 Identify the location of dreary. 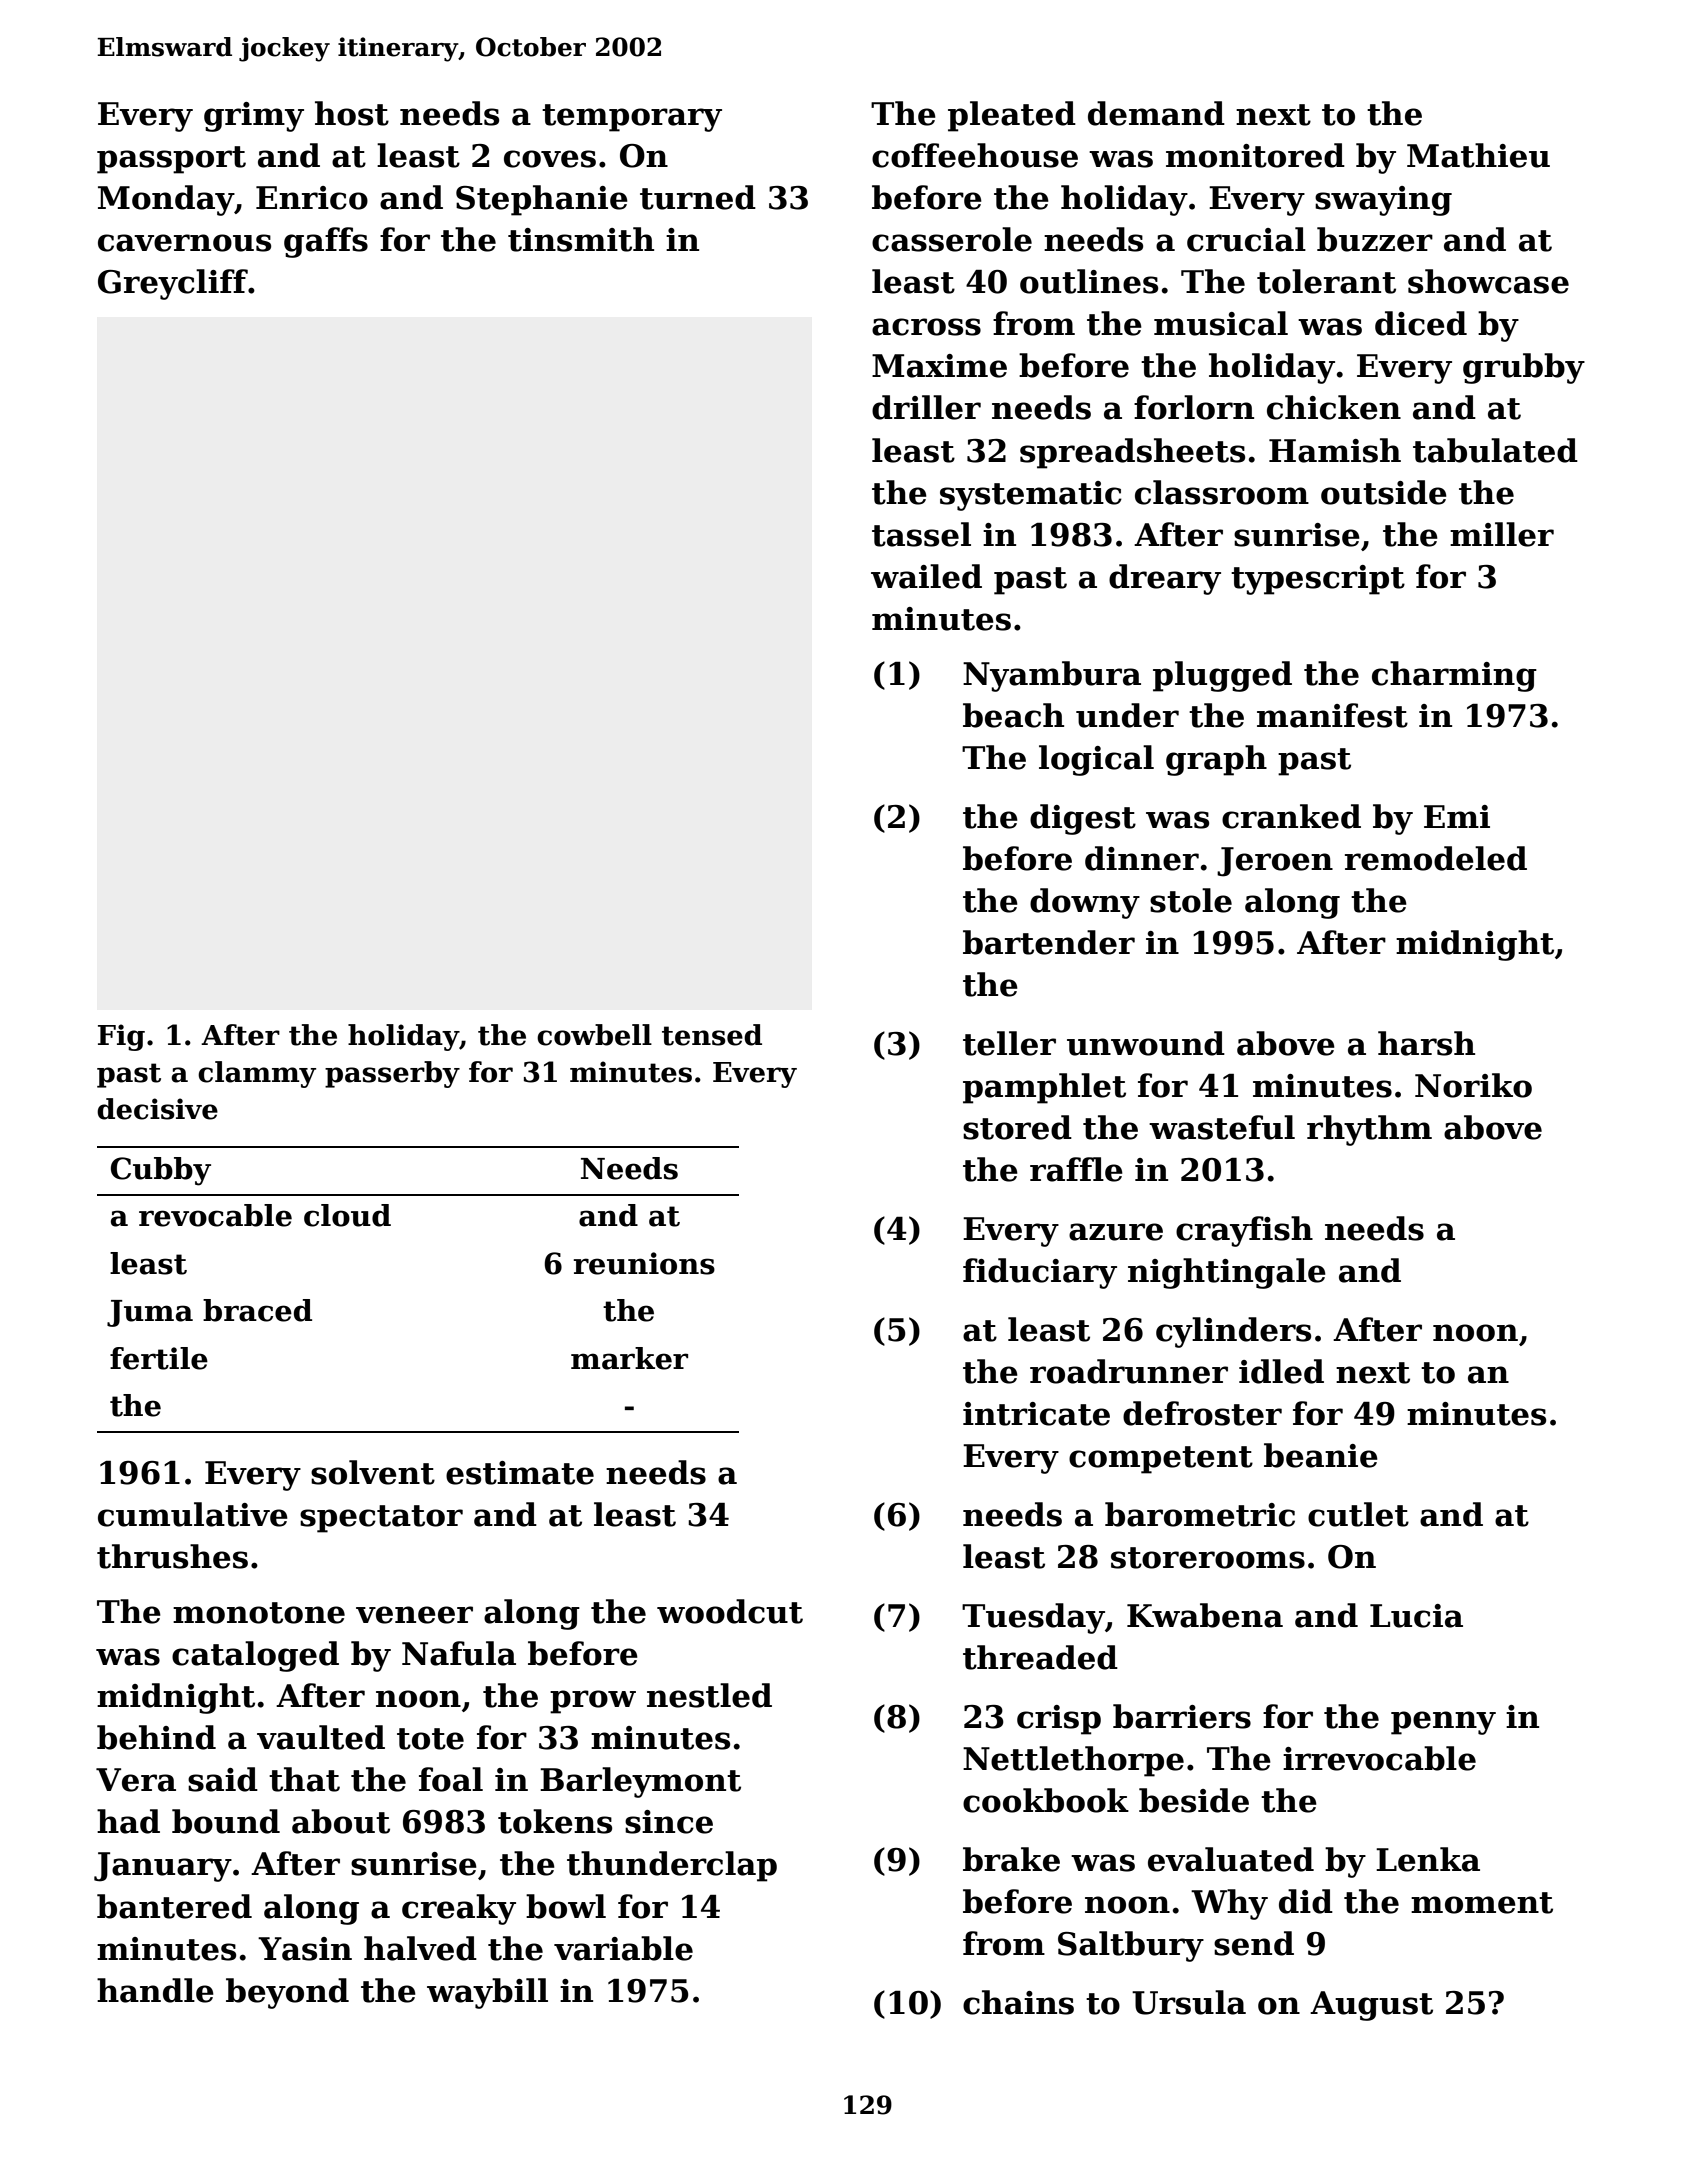
(1165, 579).
